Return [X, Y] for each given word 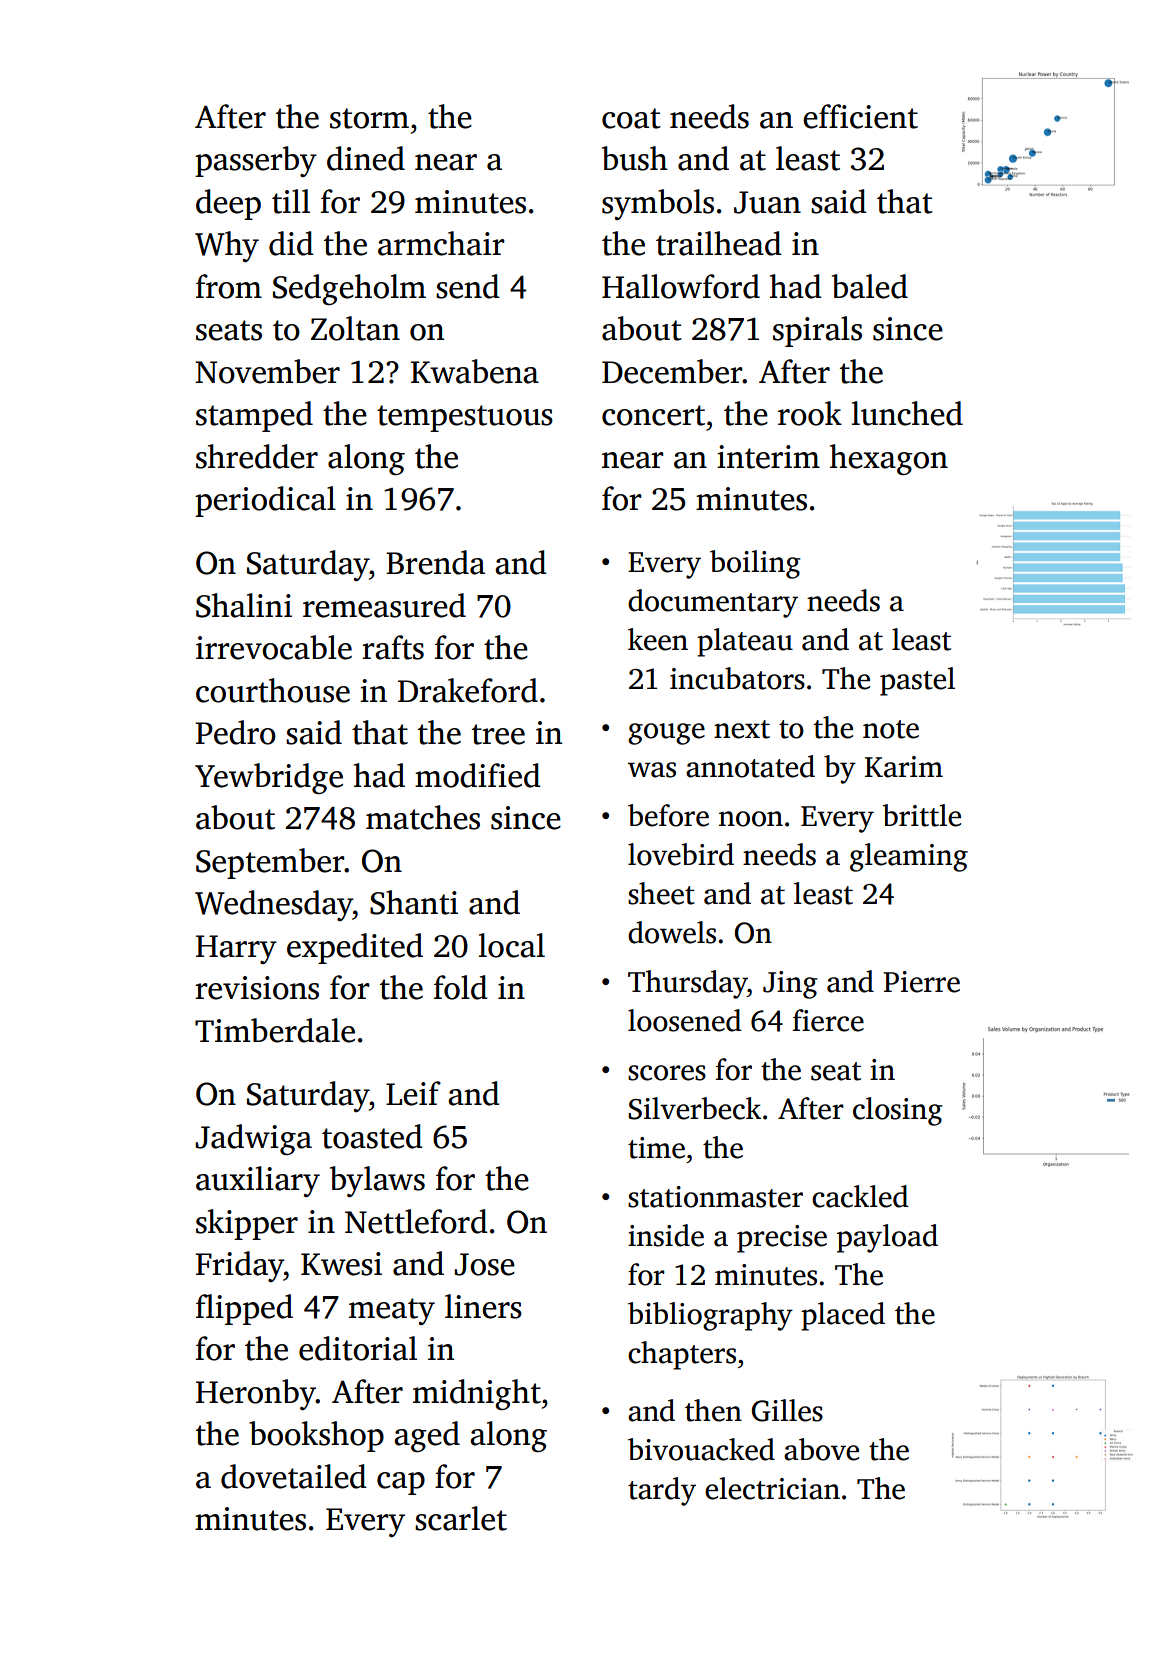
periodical [265, 501]
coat [631, 118]
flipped [244, 1309]
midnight [477, 1394]
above [821, 1449]
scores [667, 1073]
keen [658, 639]
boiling [755, 564]
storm [369, 118]
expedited [355, 948]
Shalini [244, 605]
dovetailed [294, 1476]
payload [887, 1238]
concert [653, 415]
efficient [860, 116]
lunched [907, 413]
